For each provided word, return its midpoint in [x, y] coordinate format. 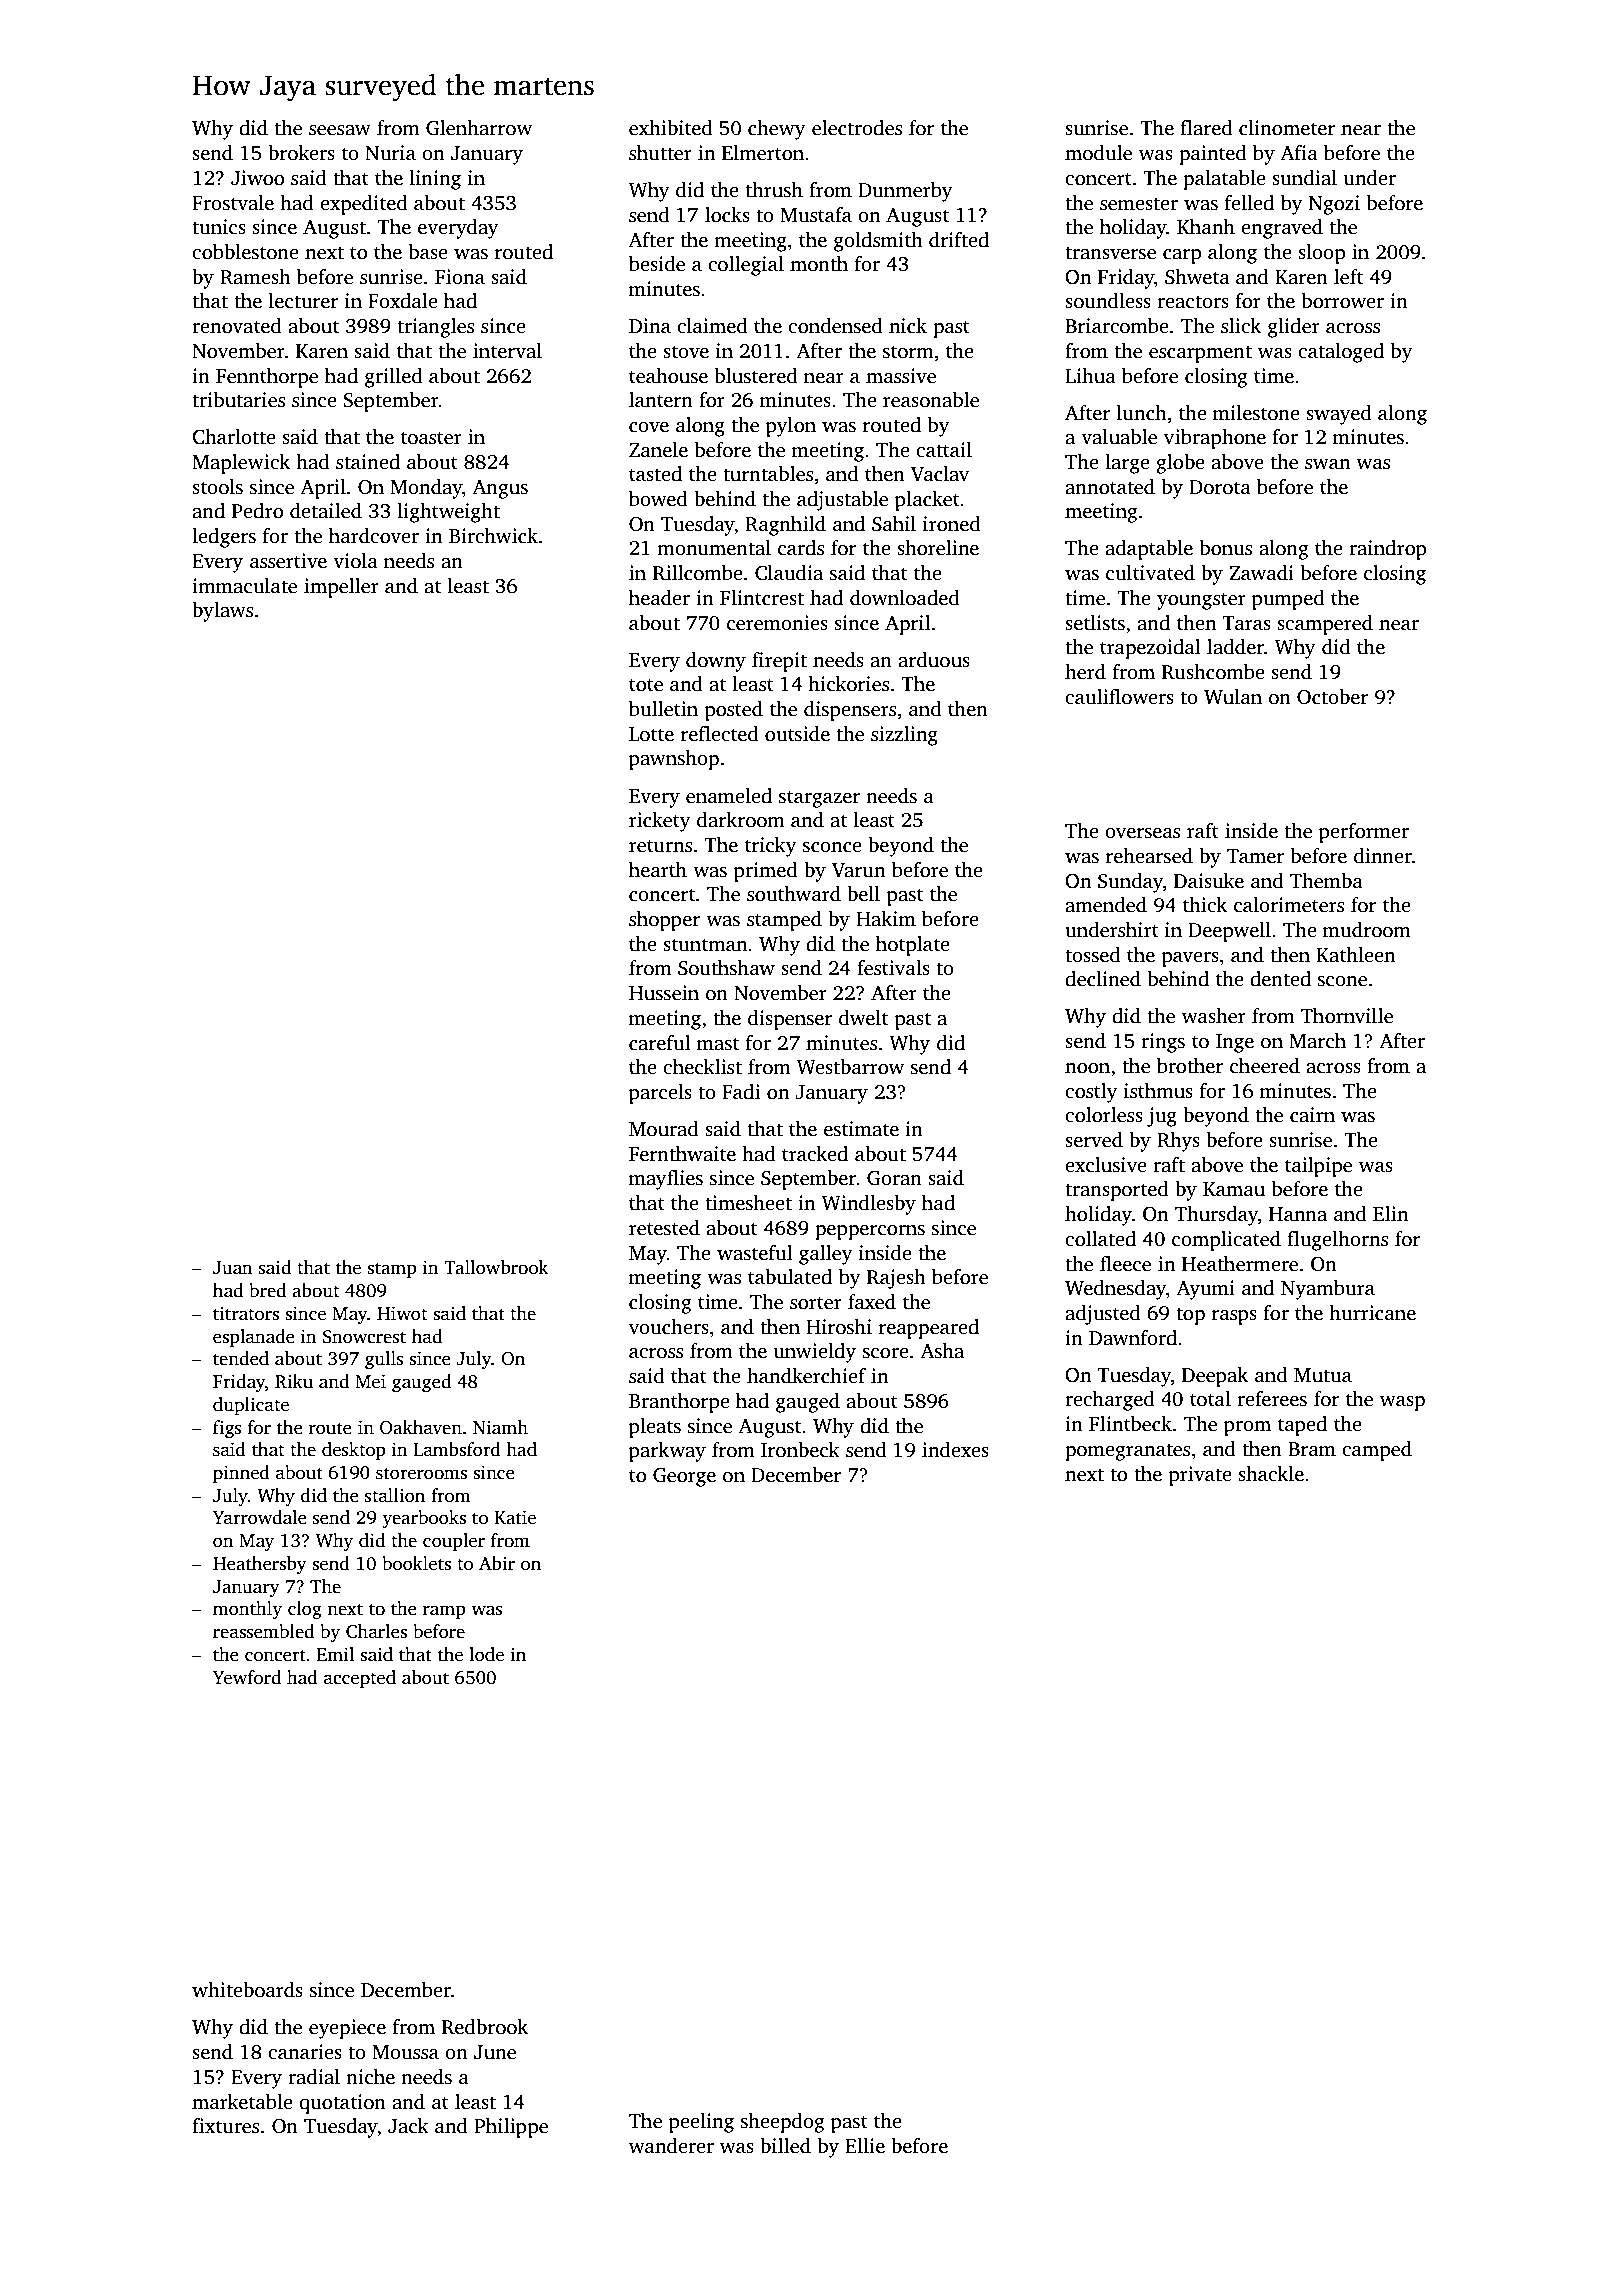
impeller [341, 588]
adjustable [842, 501]
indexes [955, 1450]
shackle [1271, 1474]
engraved [1282, 229]
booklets [416, 1563]
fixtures [225, 2126]
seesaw [340, 130]
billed [785, 2146]
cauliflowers [1119, 697]
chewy [777, 130]
